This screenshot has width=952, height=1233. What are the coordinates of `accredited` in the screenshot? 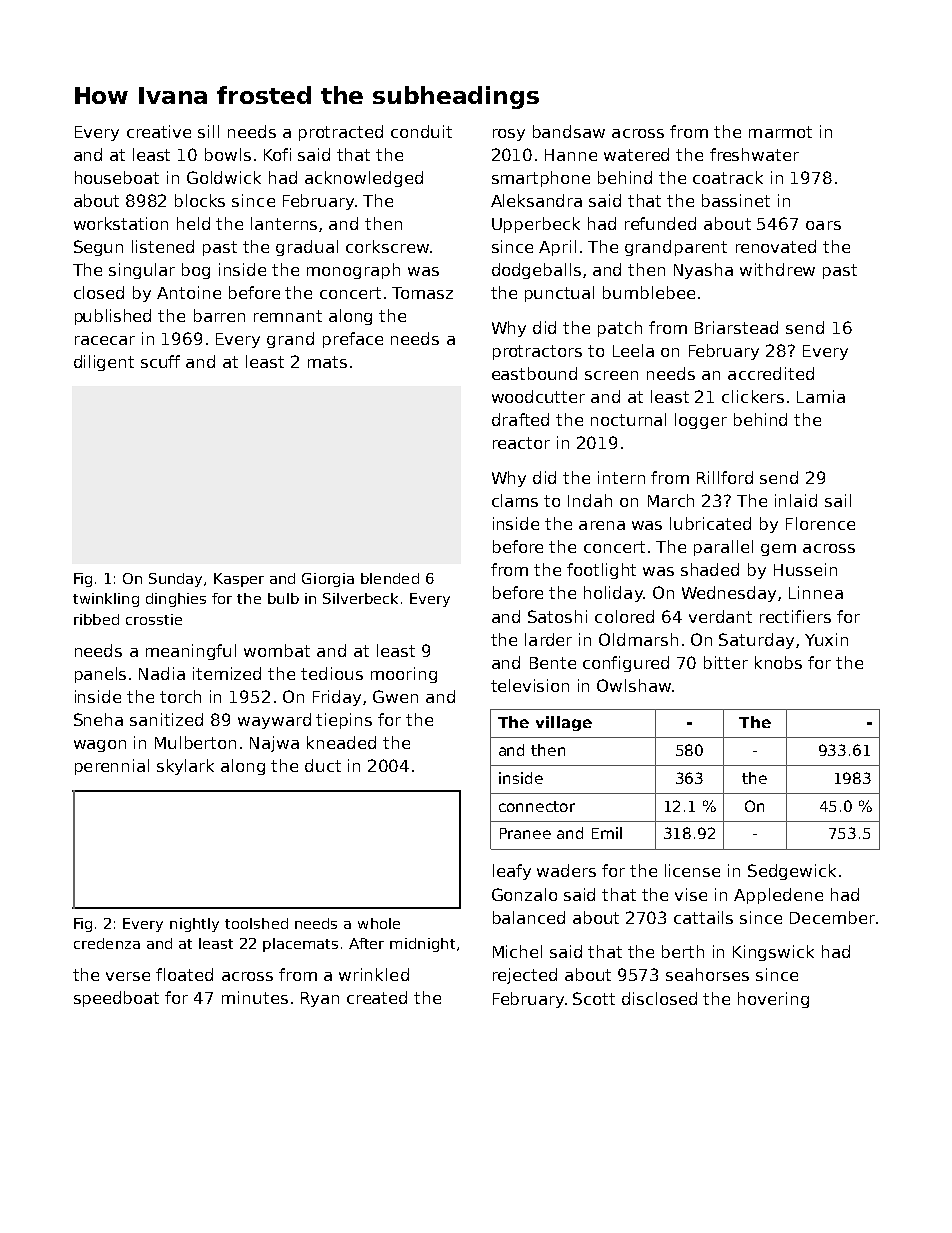 It's located at (771, 373).
